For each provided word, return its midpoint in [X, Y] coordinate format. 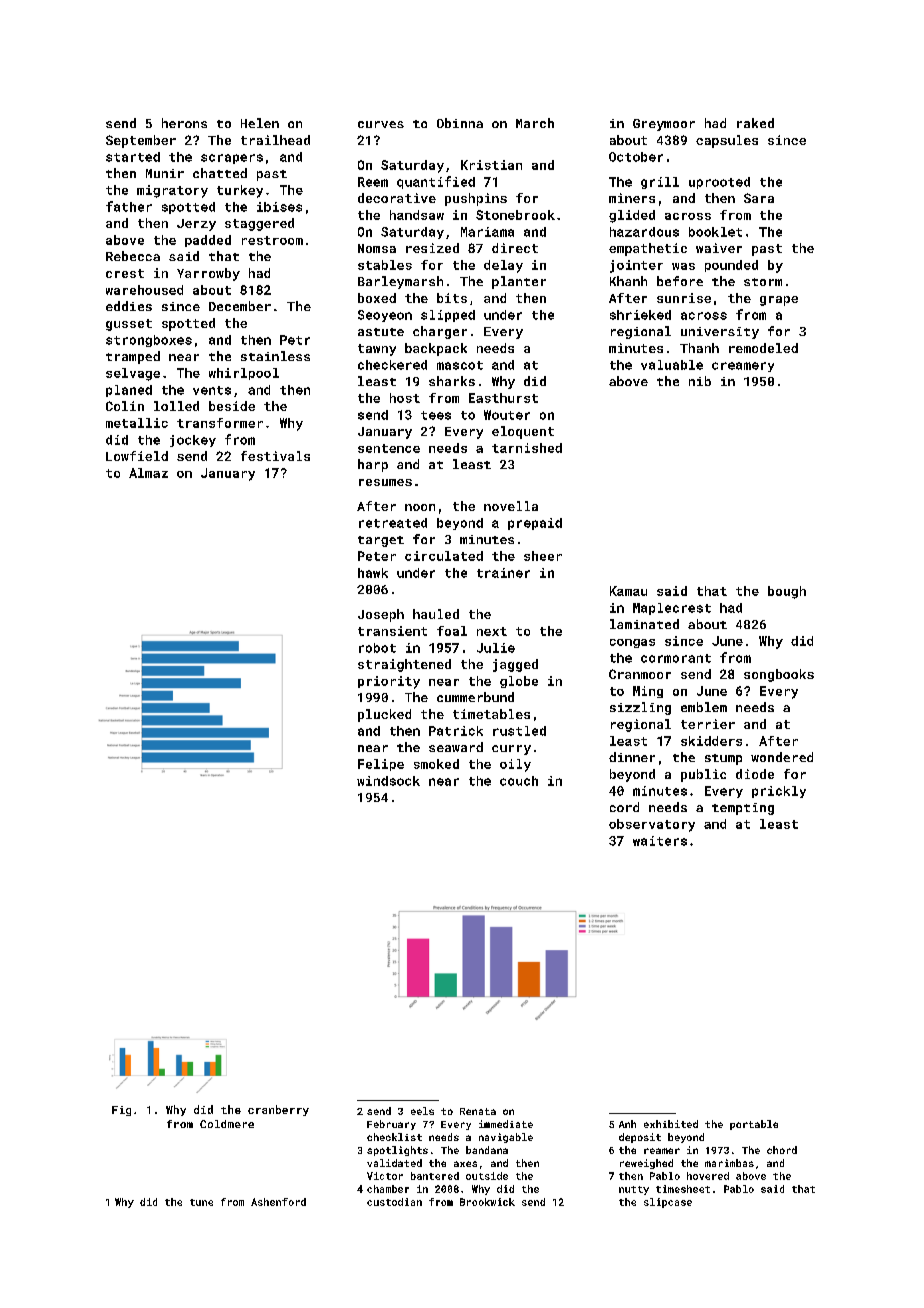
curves [381, 124]
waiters [660, 841]
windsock [388, 781]
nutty [634, 1190]
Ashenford [278, 1202]
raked [755, 123]
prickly [779, 792]
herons [184, 123]
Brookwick [487, 1202]
